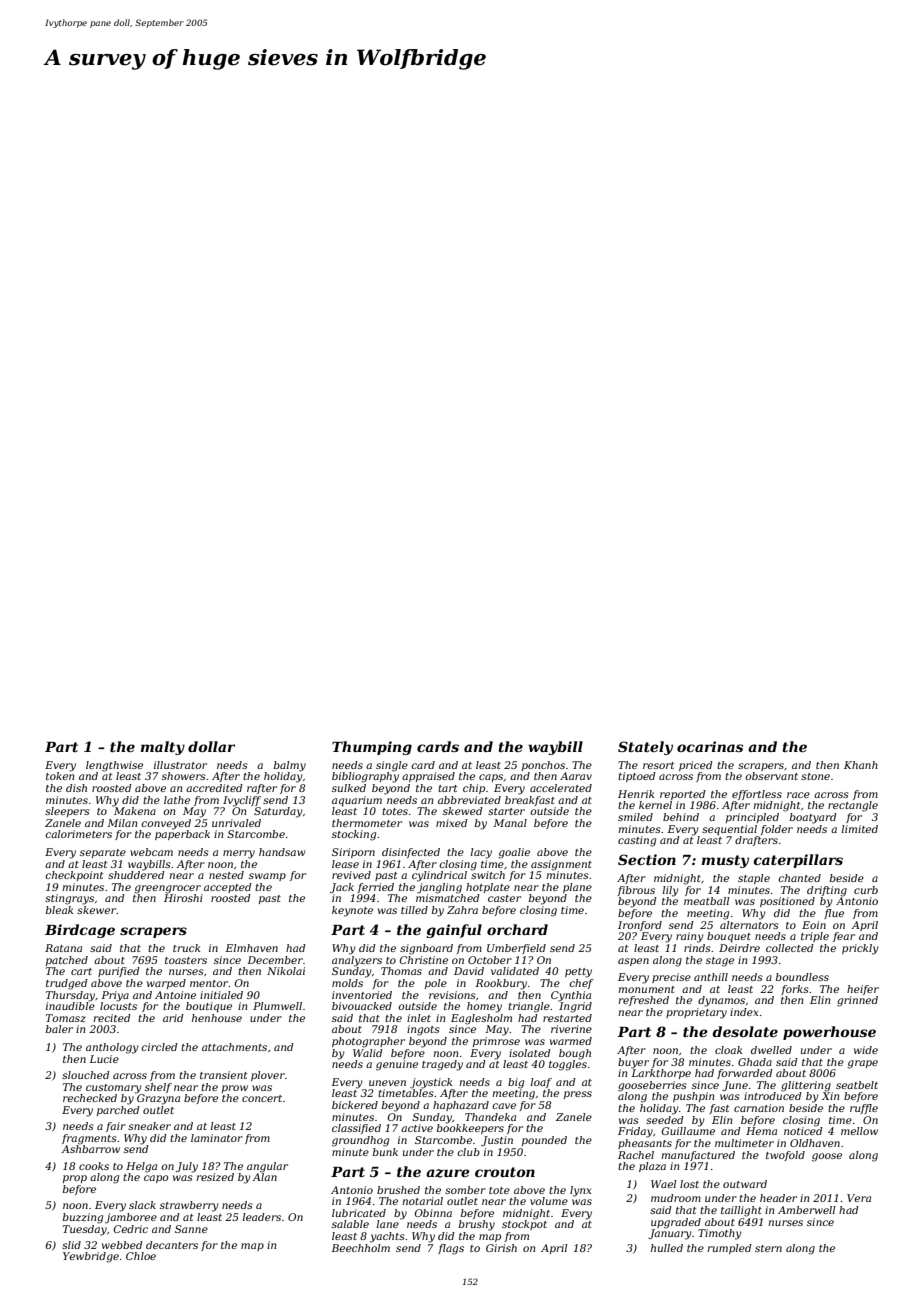 This screenshot has width=924, height=1308. I want to click on mellow, so click(859, 1131).
